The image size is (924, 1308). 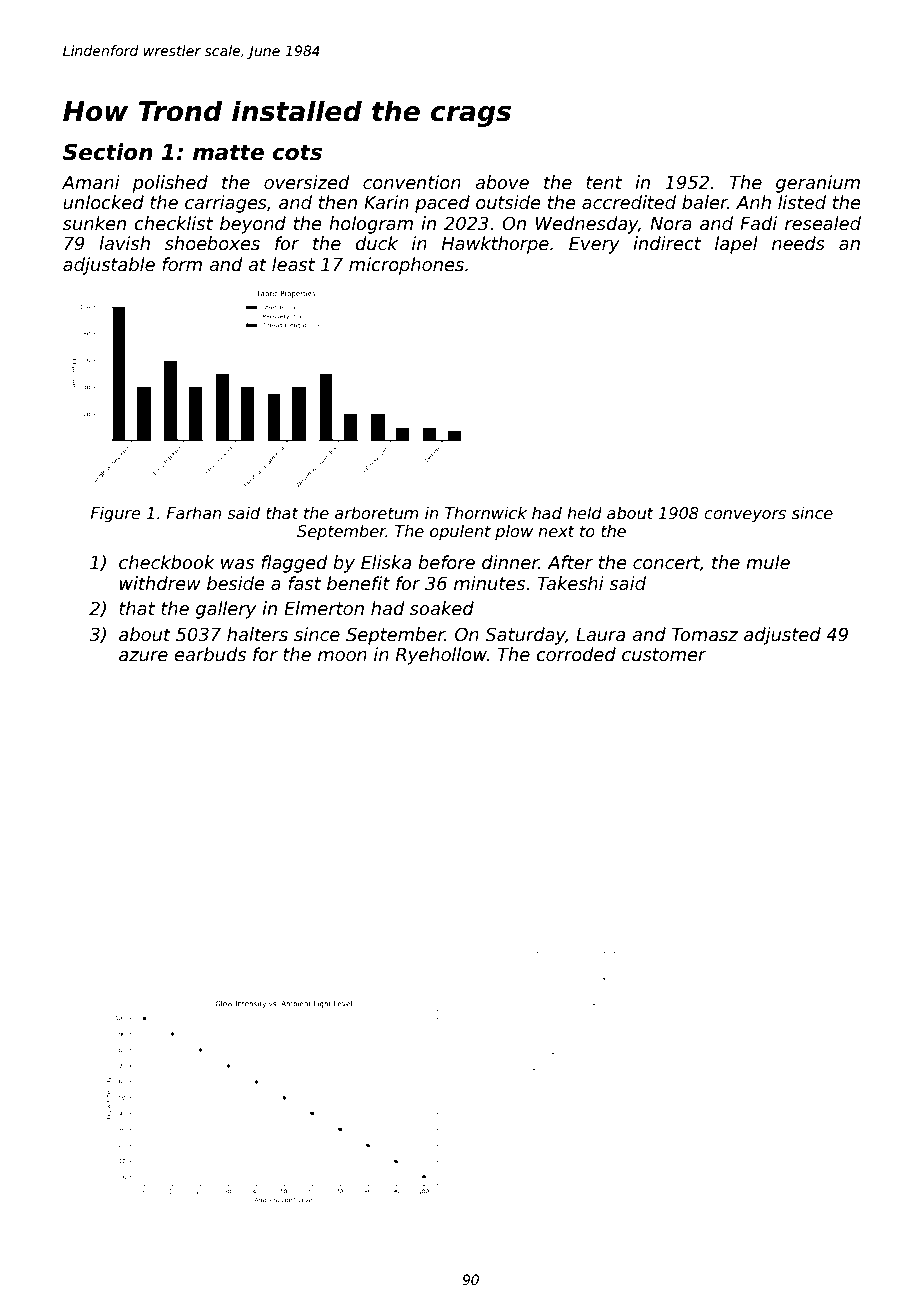 I want to click on earbuds, so click(x=210, y=654).
